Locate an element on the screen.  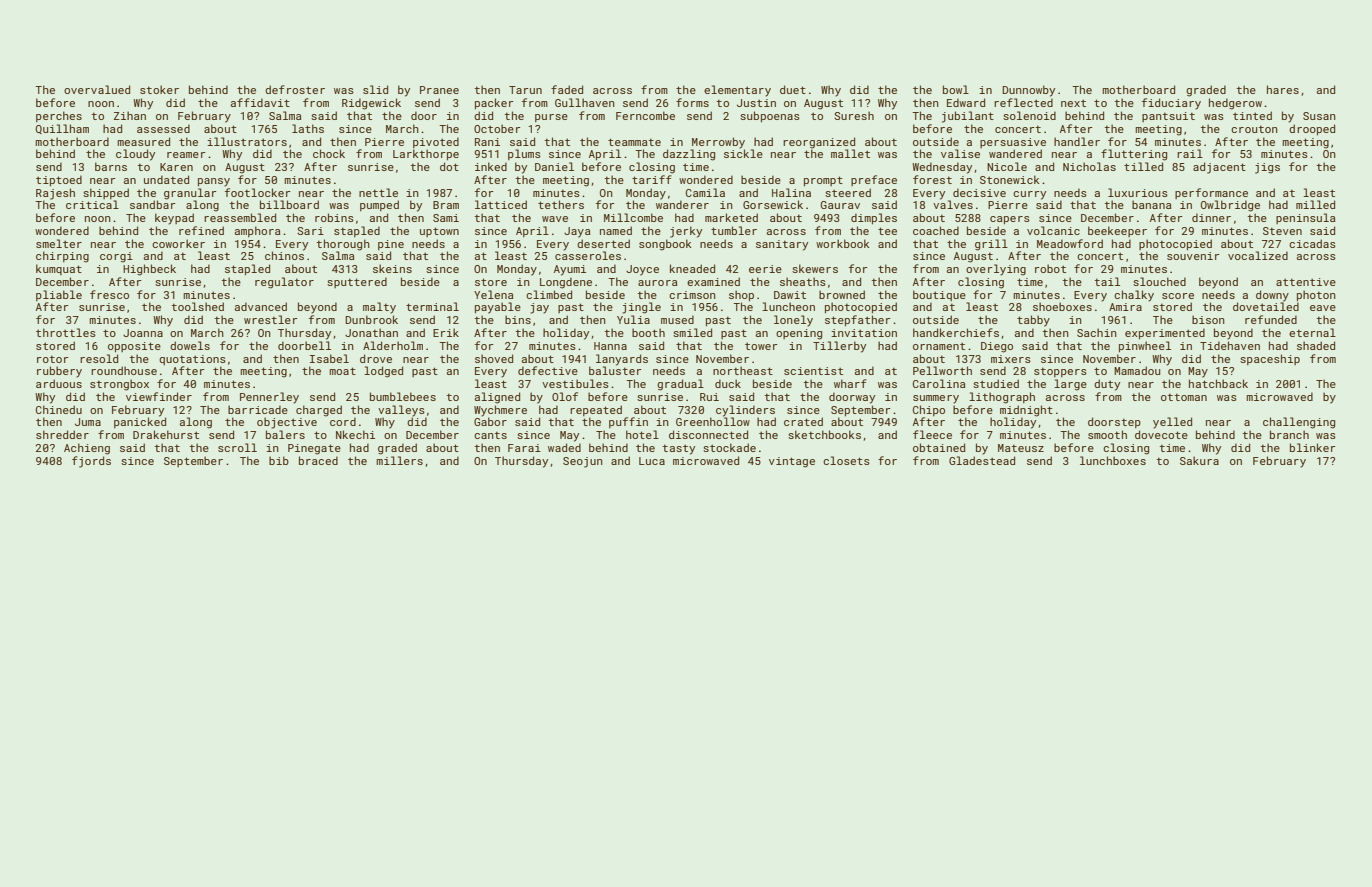
sandbar is located at coordinates (152, 204).
